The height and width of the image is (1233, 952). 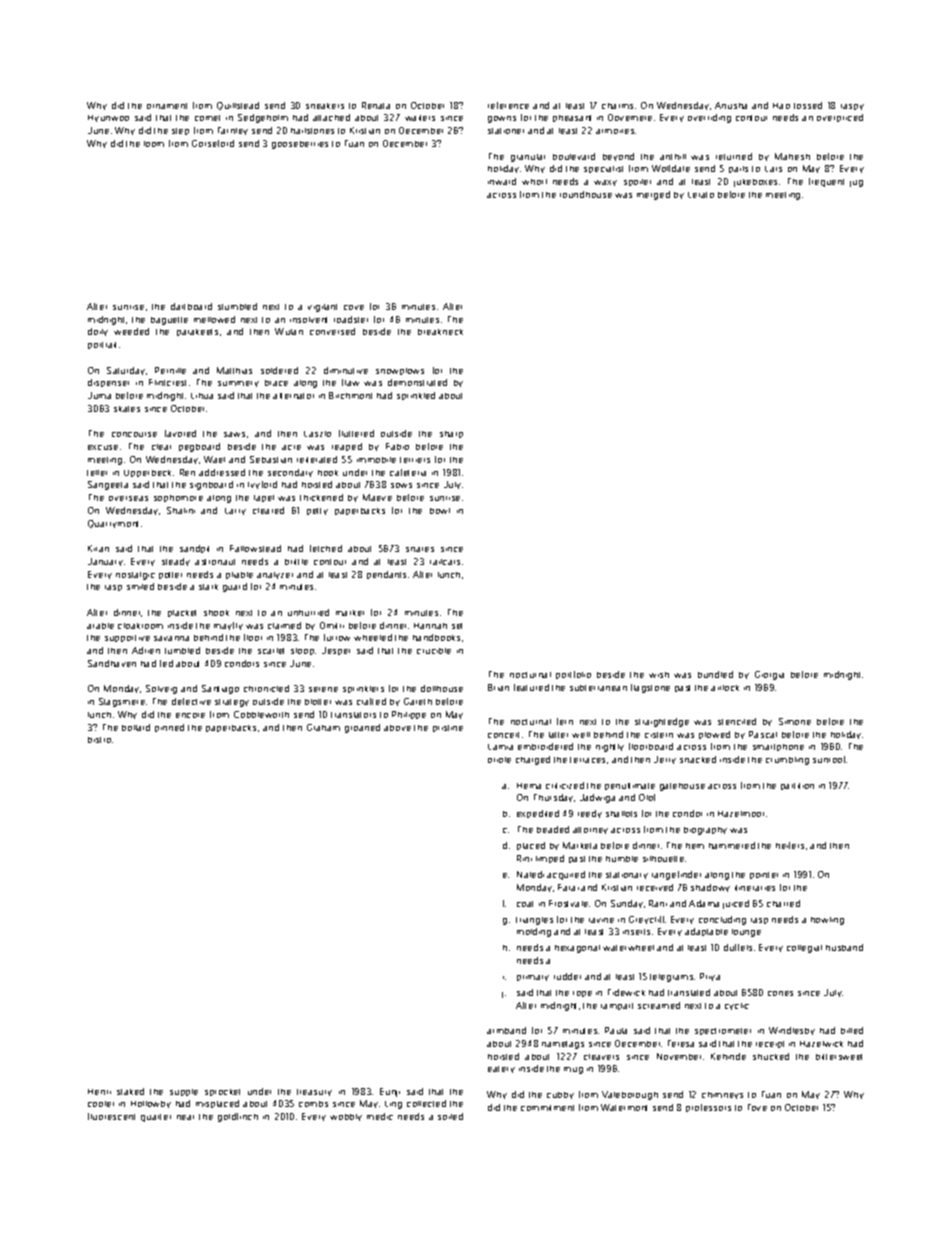 I want to click on inward, so click(x=502, y=181).
